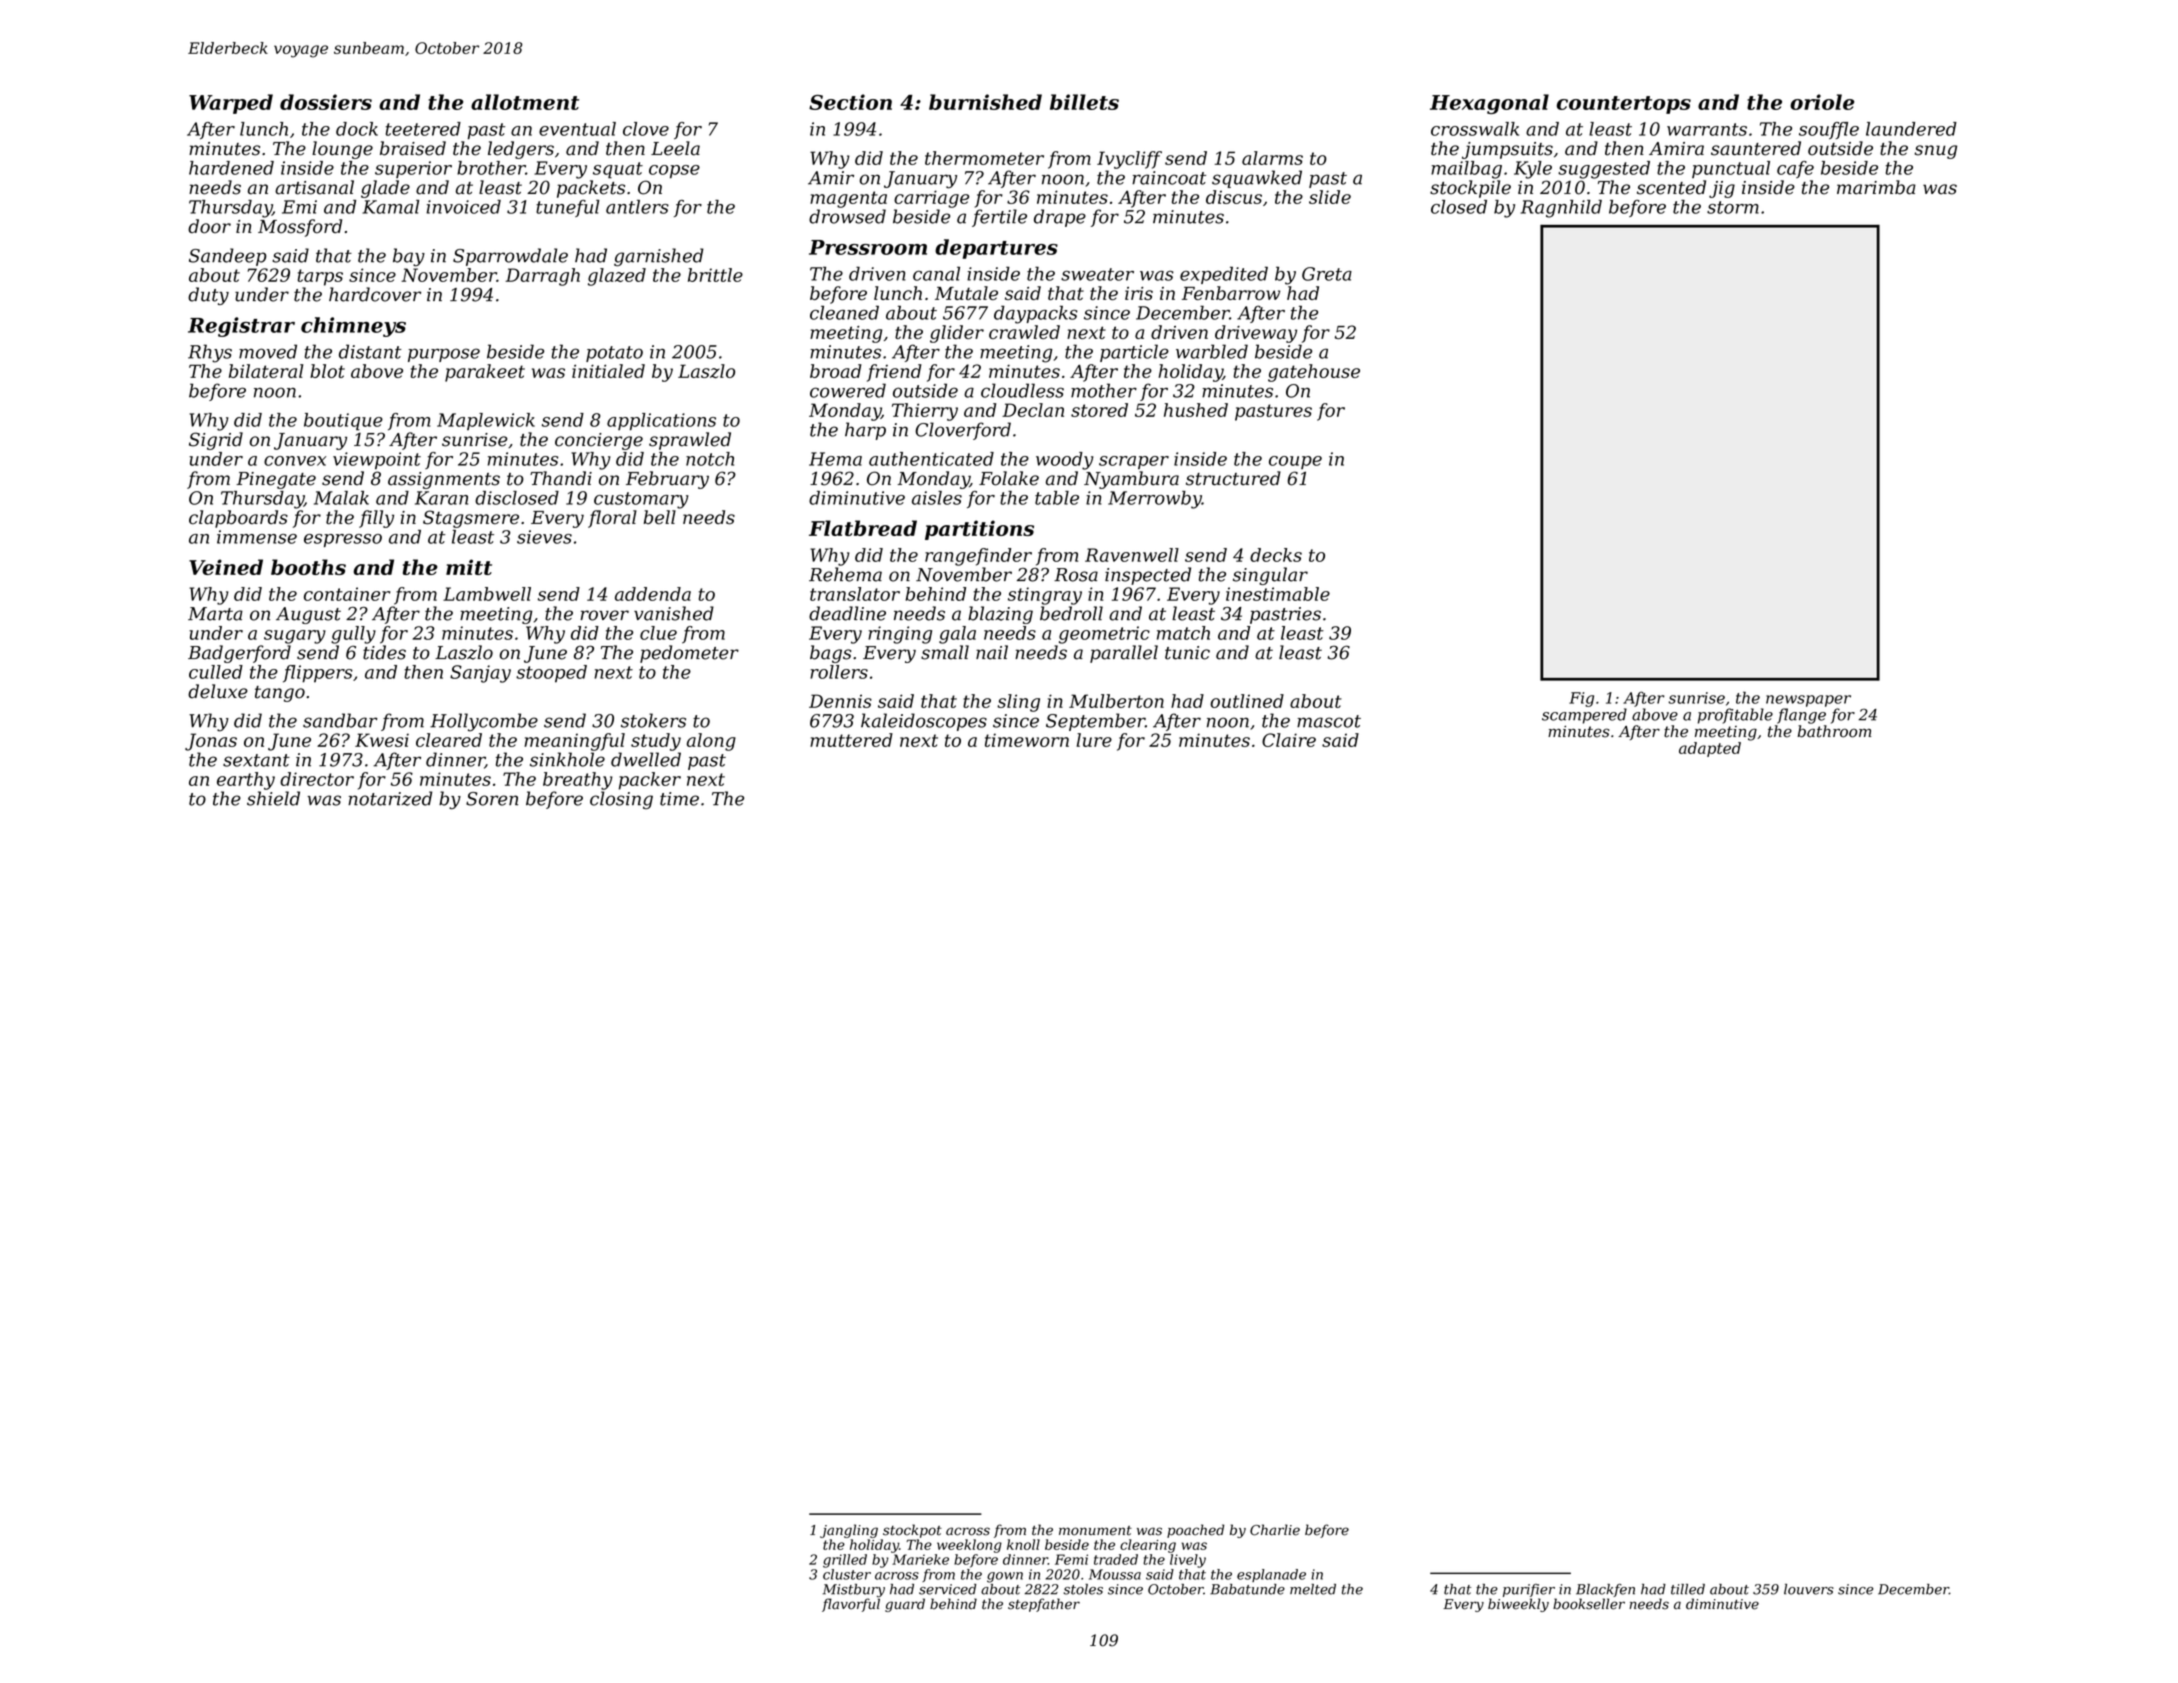  What do you see at coordinates (1327, 274) in the screenshot?
I see `Greta` at bounding box center [1327, 274].
